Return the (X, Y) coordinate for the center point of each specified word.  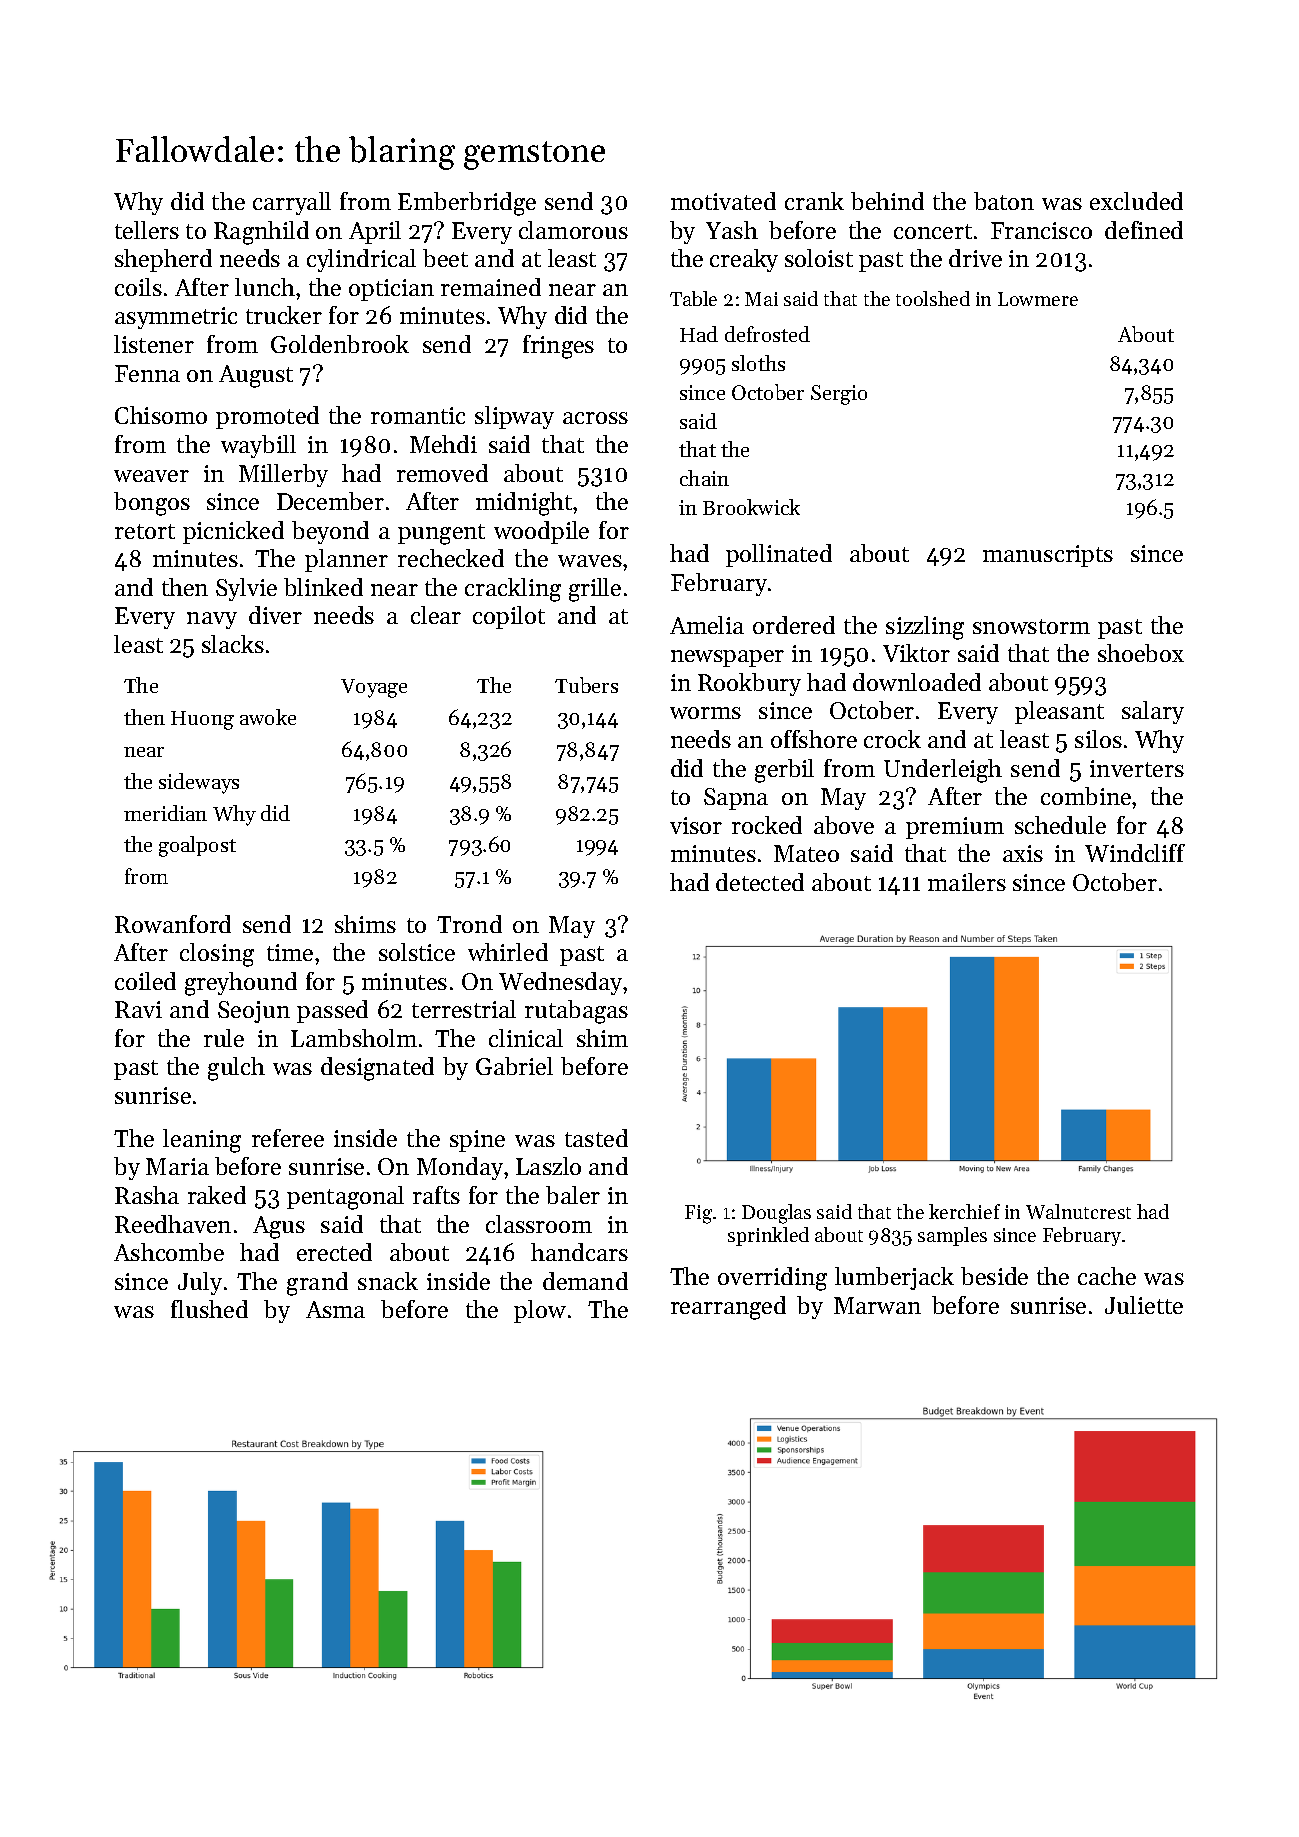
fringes (558, 347)
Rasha (147, 1195)
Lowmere (1038, 299)
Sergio (839, 395)
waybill (258, 446)
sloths (758, 363)
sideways (199, 783)
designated (377, 1069)
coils (138, 287)
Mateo (806, 853)
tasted (596, 1138)
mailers (967, 882)
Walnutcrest (1078, 1211)
